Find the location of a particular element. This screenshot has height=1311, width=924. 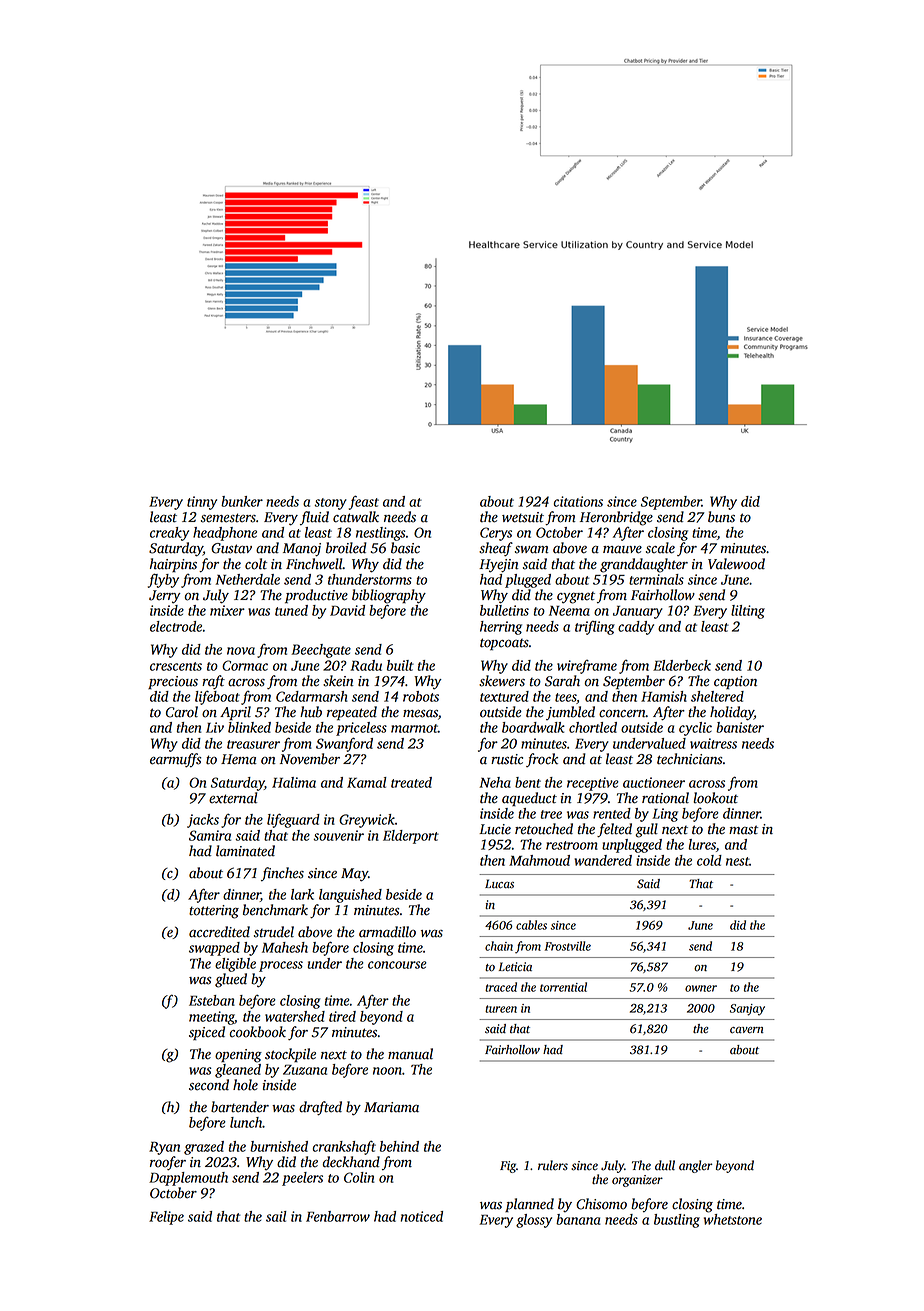

Felipe is located at coordinates (166, 1218).
